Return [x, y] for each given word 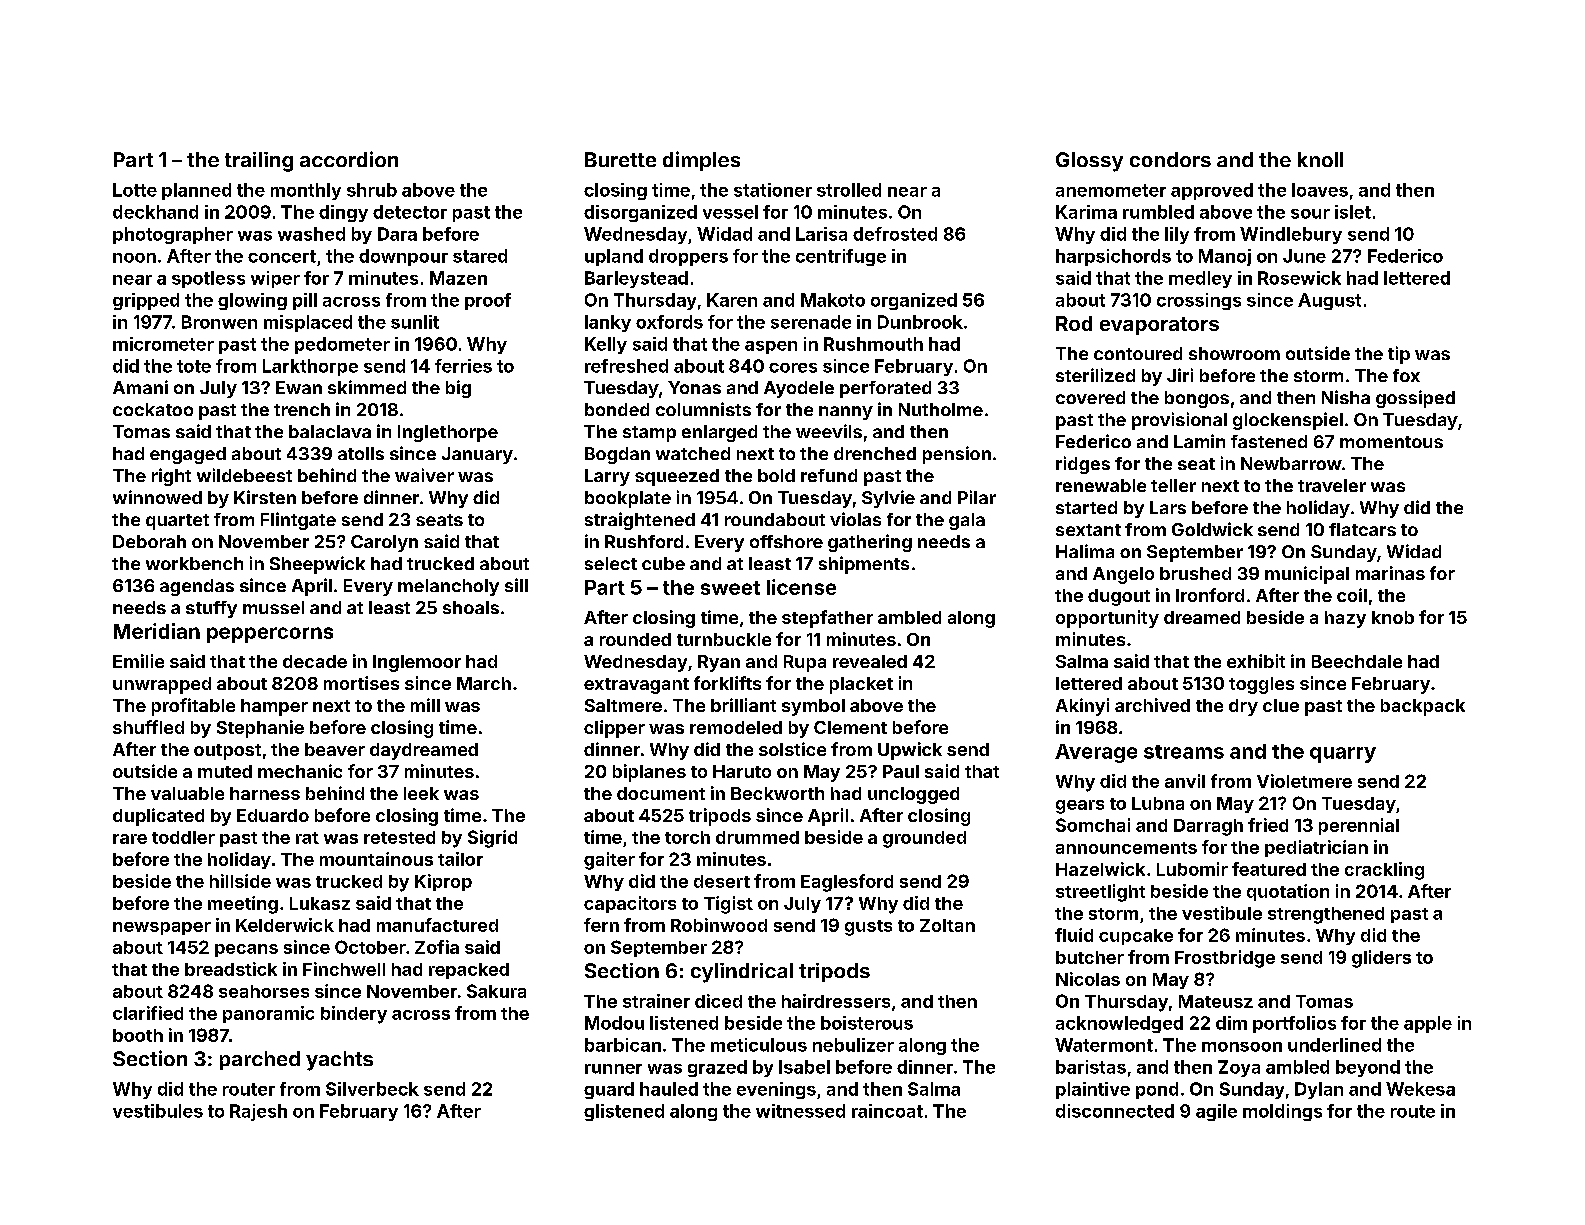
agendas [197, 587]
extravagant [636, 686]
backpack [1423, 707]
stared [480, 256]
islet [1353, 212]
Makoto [833, 300]
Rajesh [258, 1112]
